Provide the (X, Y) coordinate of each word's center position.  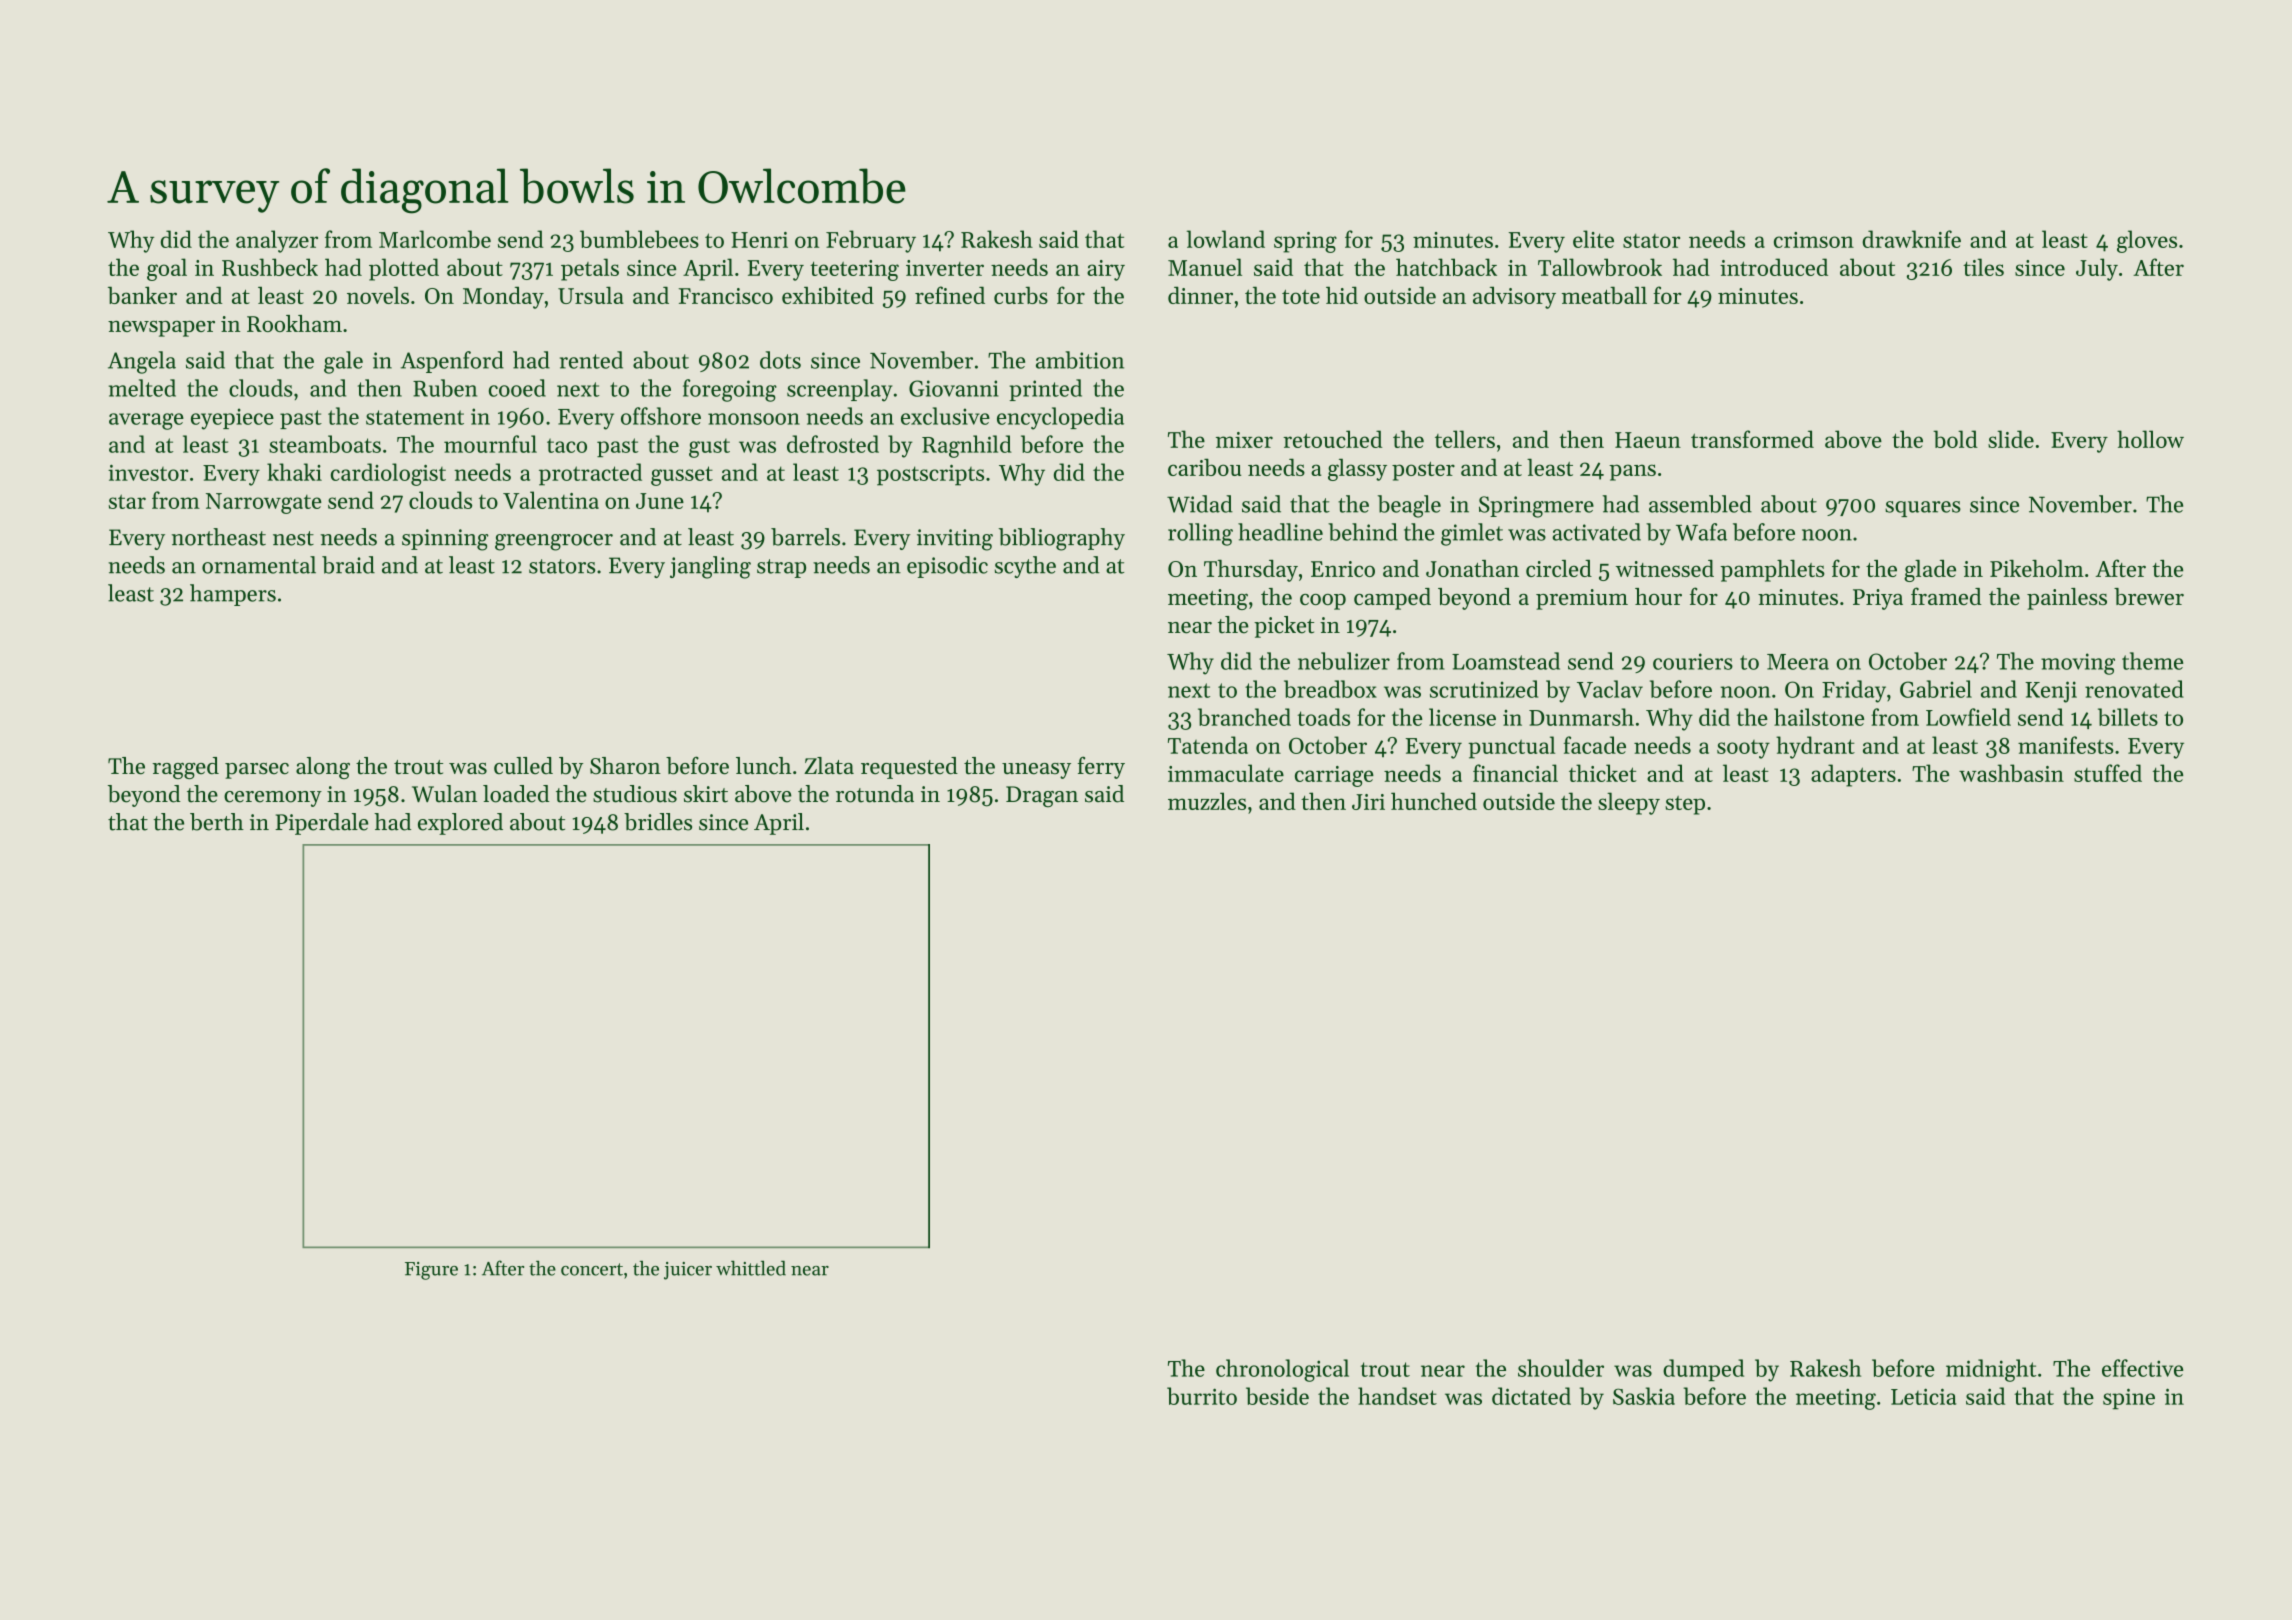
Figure (431, 1271)
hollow (2150, 439)
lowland (1226, 239)
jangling (710, 567)
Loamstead (1506, 661)
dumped (1703, 1370)
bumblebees (639, 239)
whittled (751, 1268)
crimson (1814, 240)
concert (592, 1269)
